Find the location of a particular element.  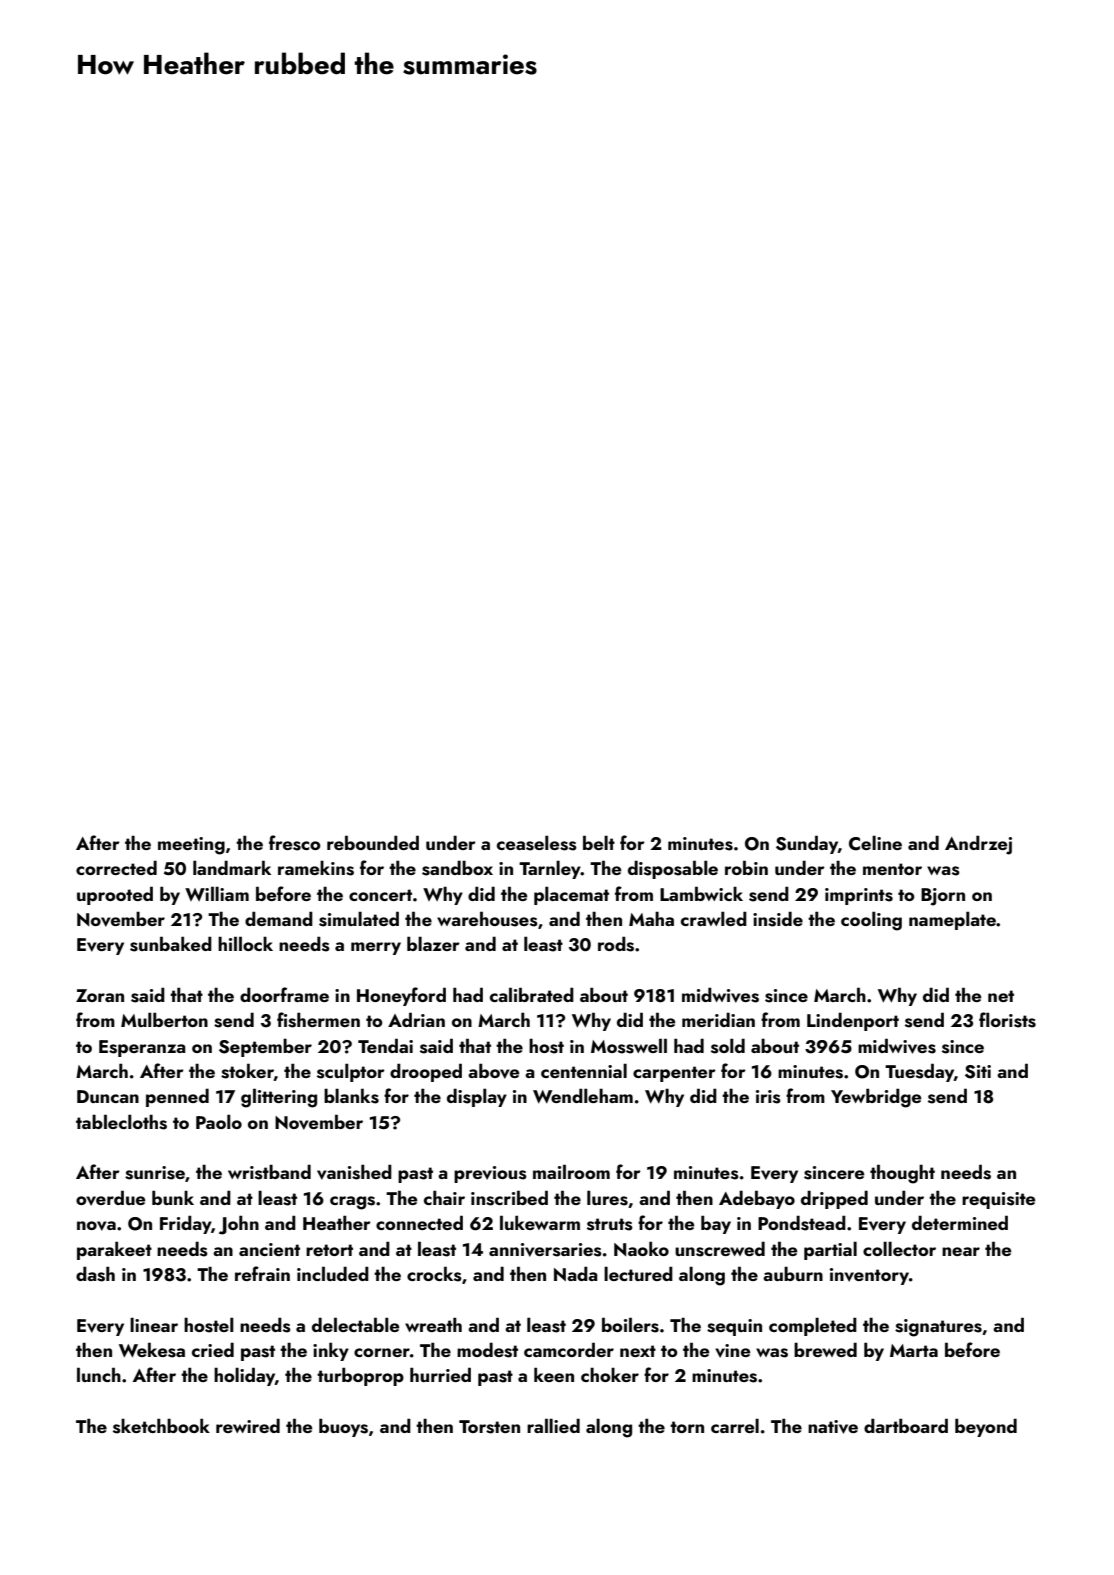

Torsten is located at coordinates (489, 1427).
